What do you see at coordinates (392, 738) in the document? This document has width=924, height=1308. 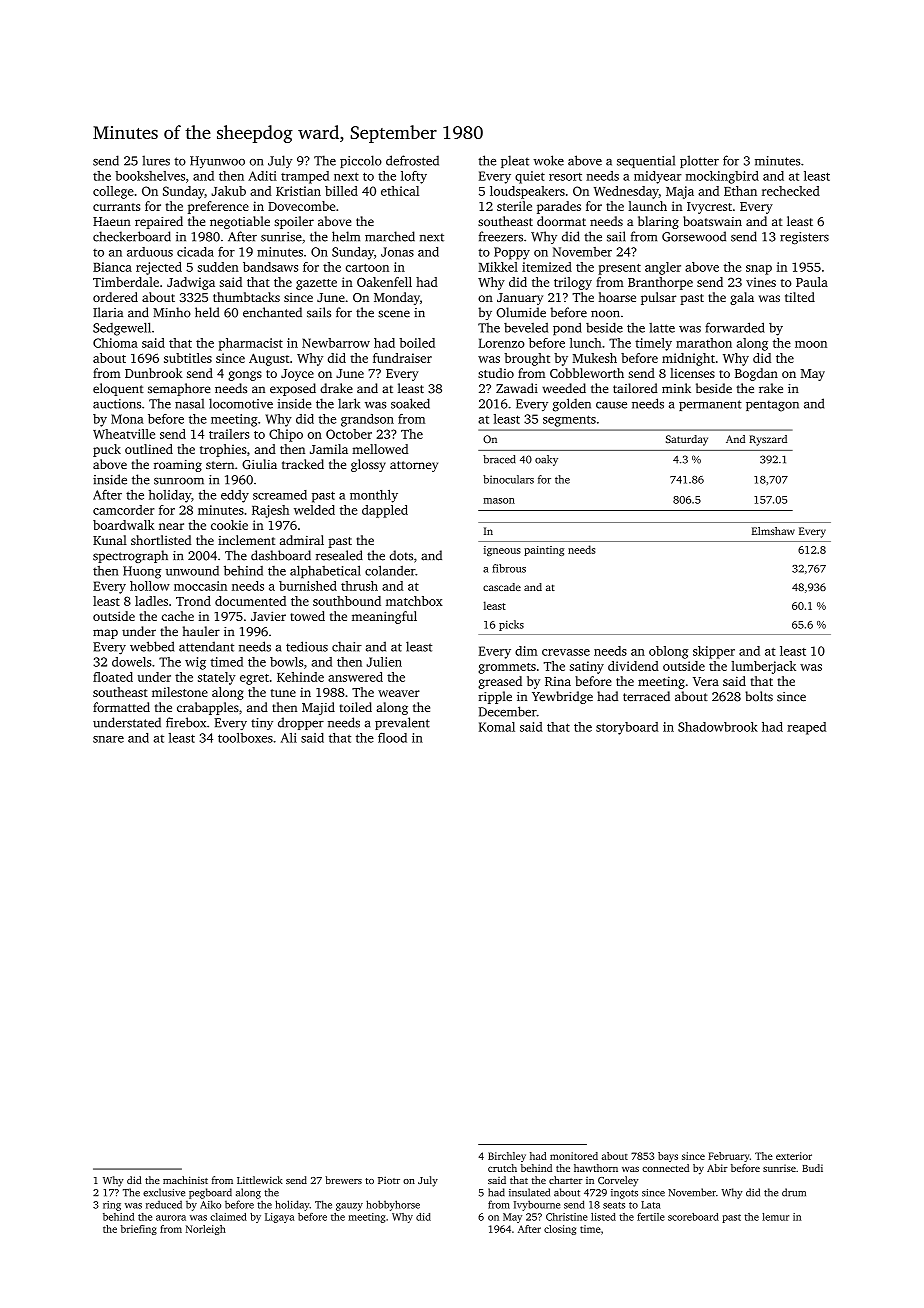 I see `flood` at bounding box center [392, 738].
